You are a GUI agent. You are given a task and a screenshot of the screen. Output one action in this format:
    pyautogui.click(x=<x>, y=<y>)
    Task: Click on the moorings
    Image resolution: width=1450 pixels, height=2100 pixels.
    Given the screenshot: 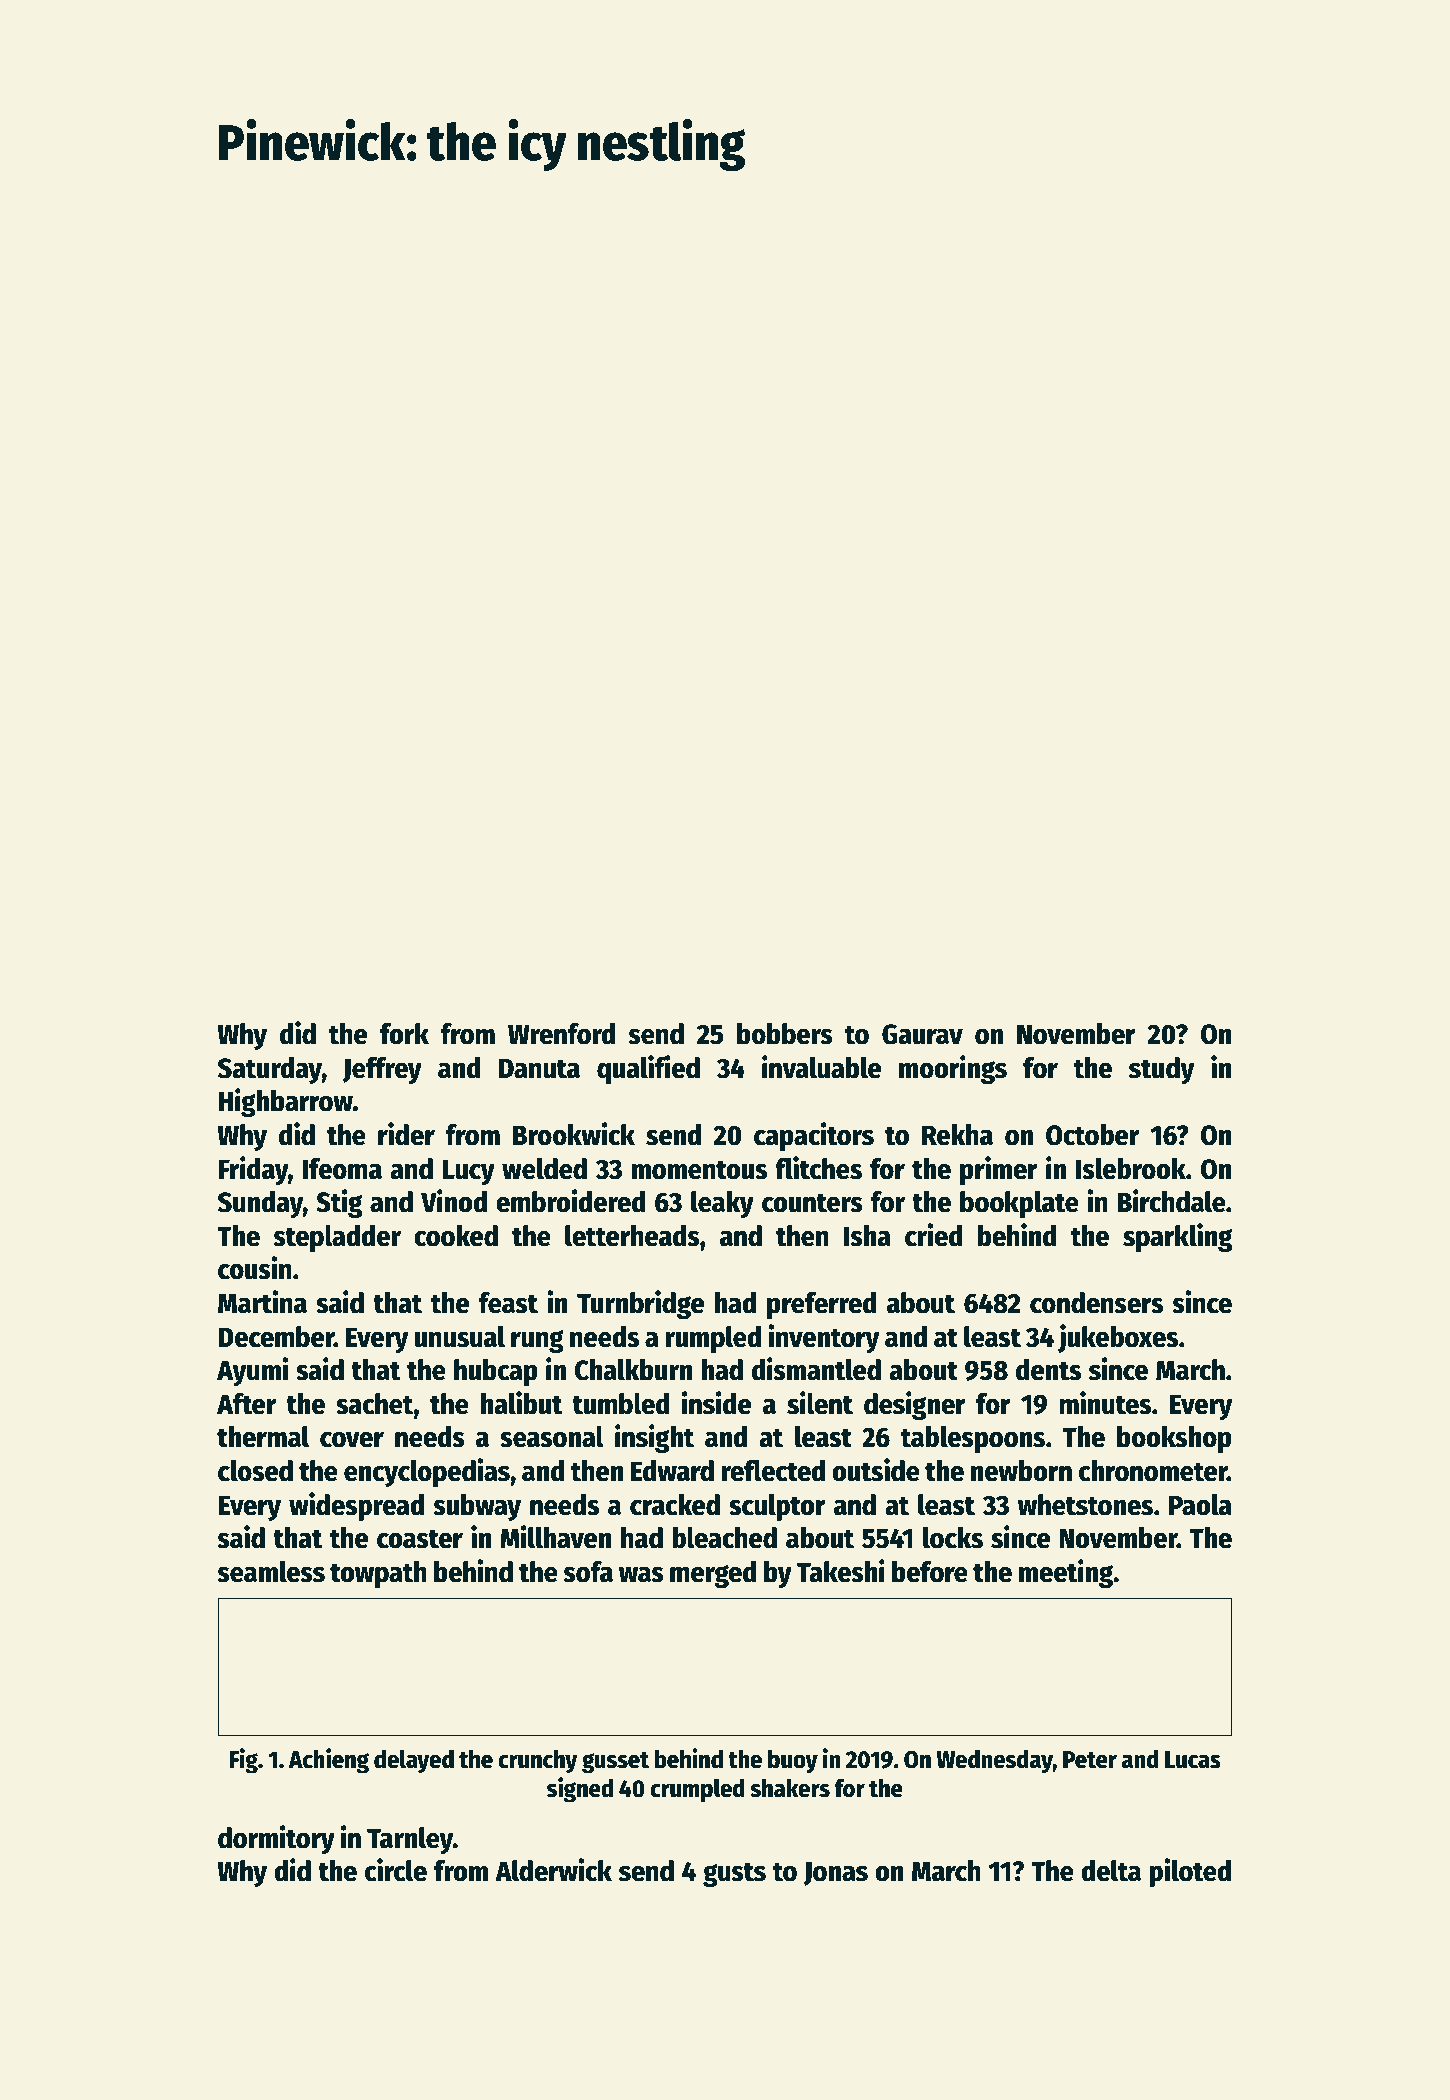 What is the action you would take?
    pyautogui.click(x=953, y=1069)
